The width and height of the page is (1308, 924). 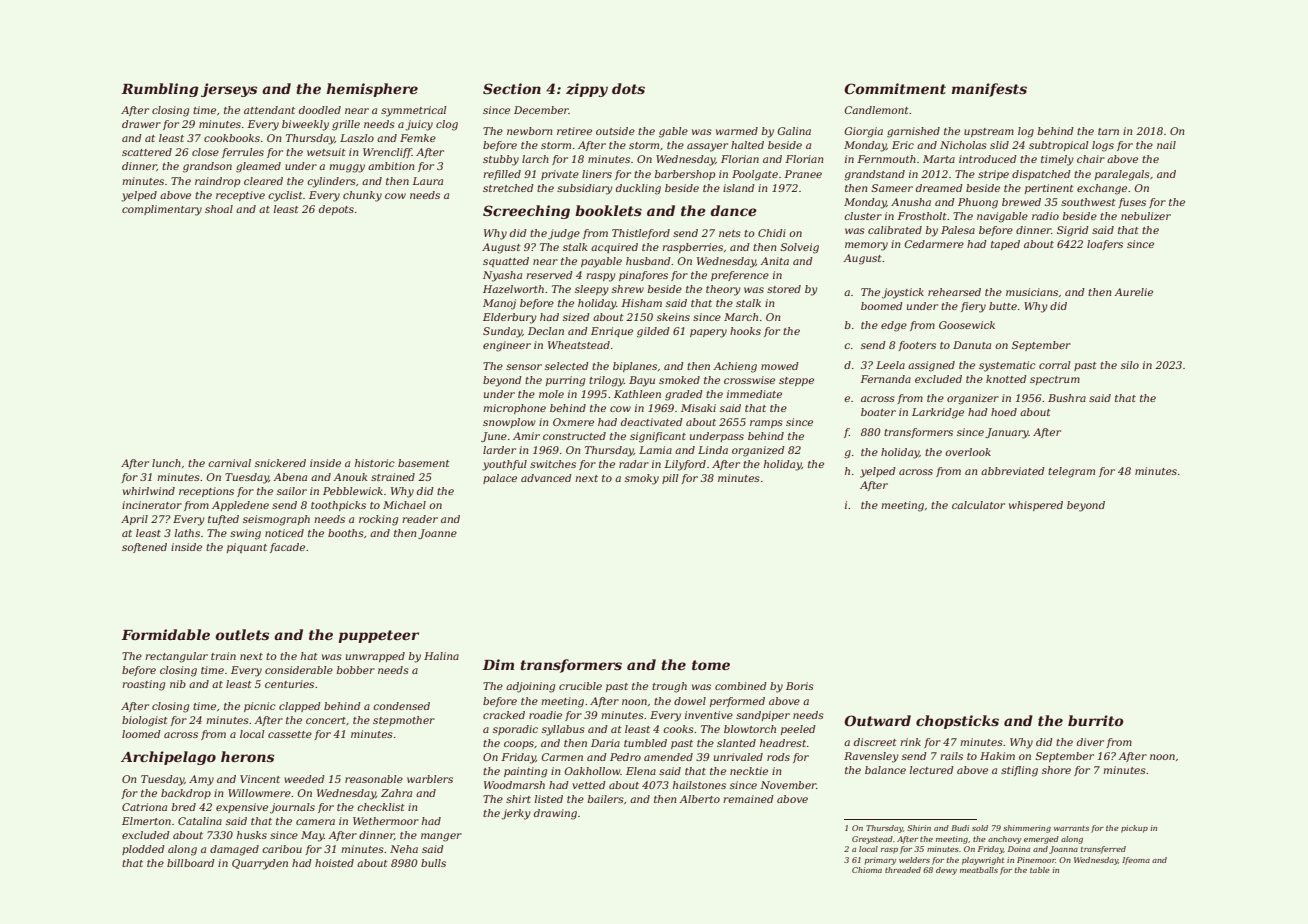 I want to click on Candlemont, so click(x=877, y=110).
